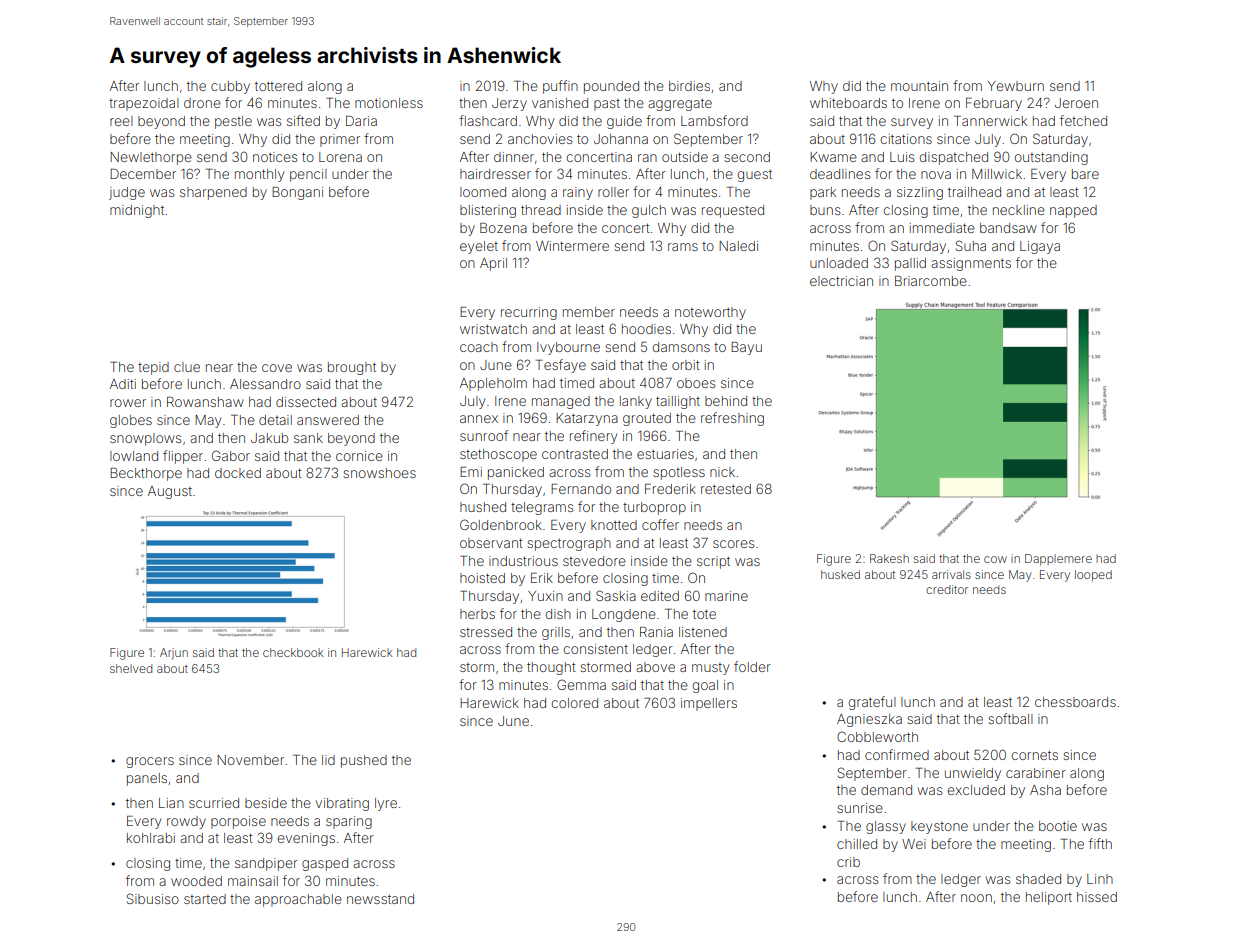 Image resolution: width=1233 pixels, height=952 pixels. What do you see at coordinates (689, 86) in the document?
I see `birdies` at bounding box center [689, 86].
